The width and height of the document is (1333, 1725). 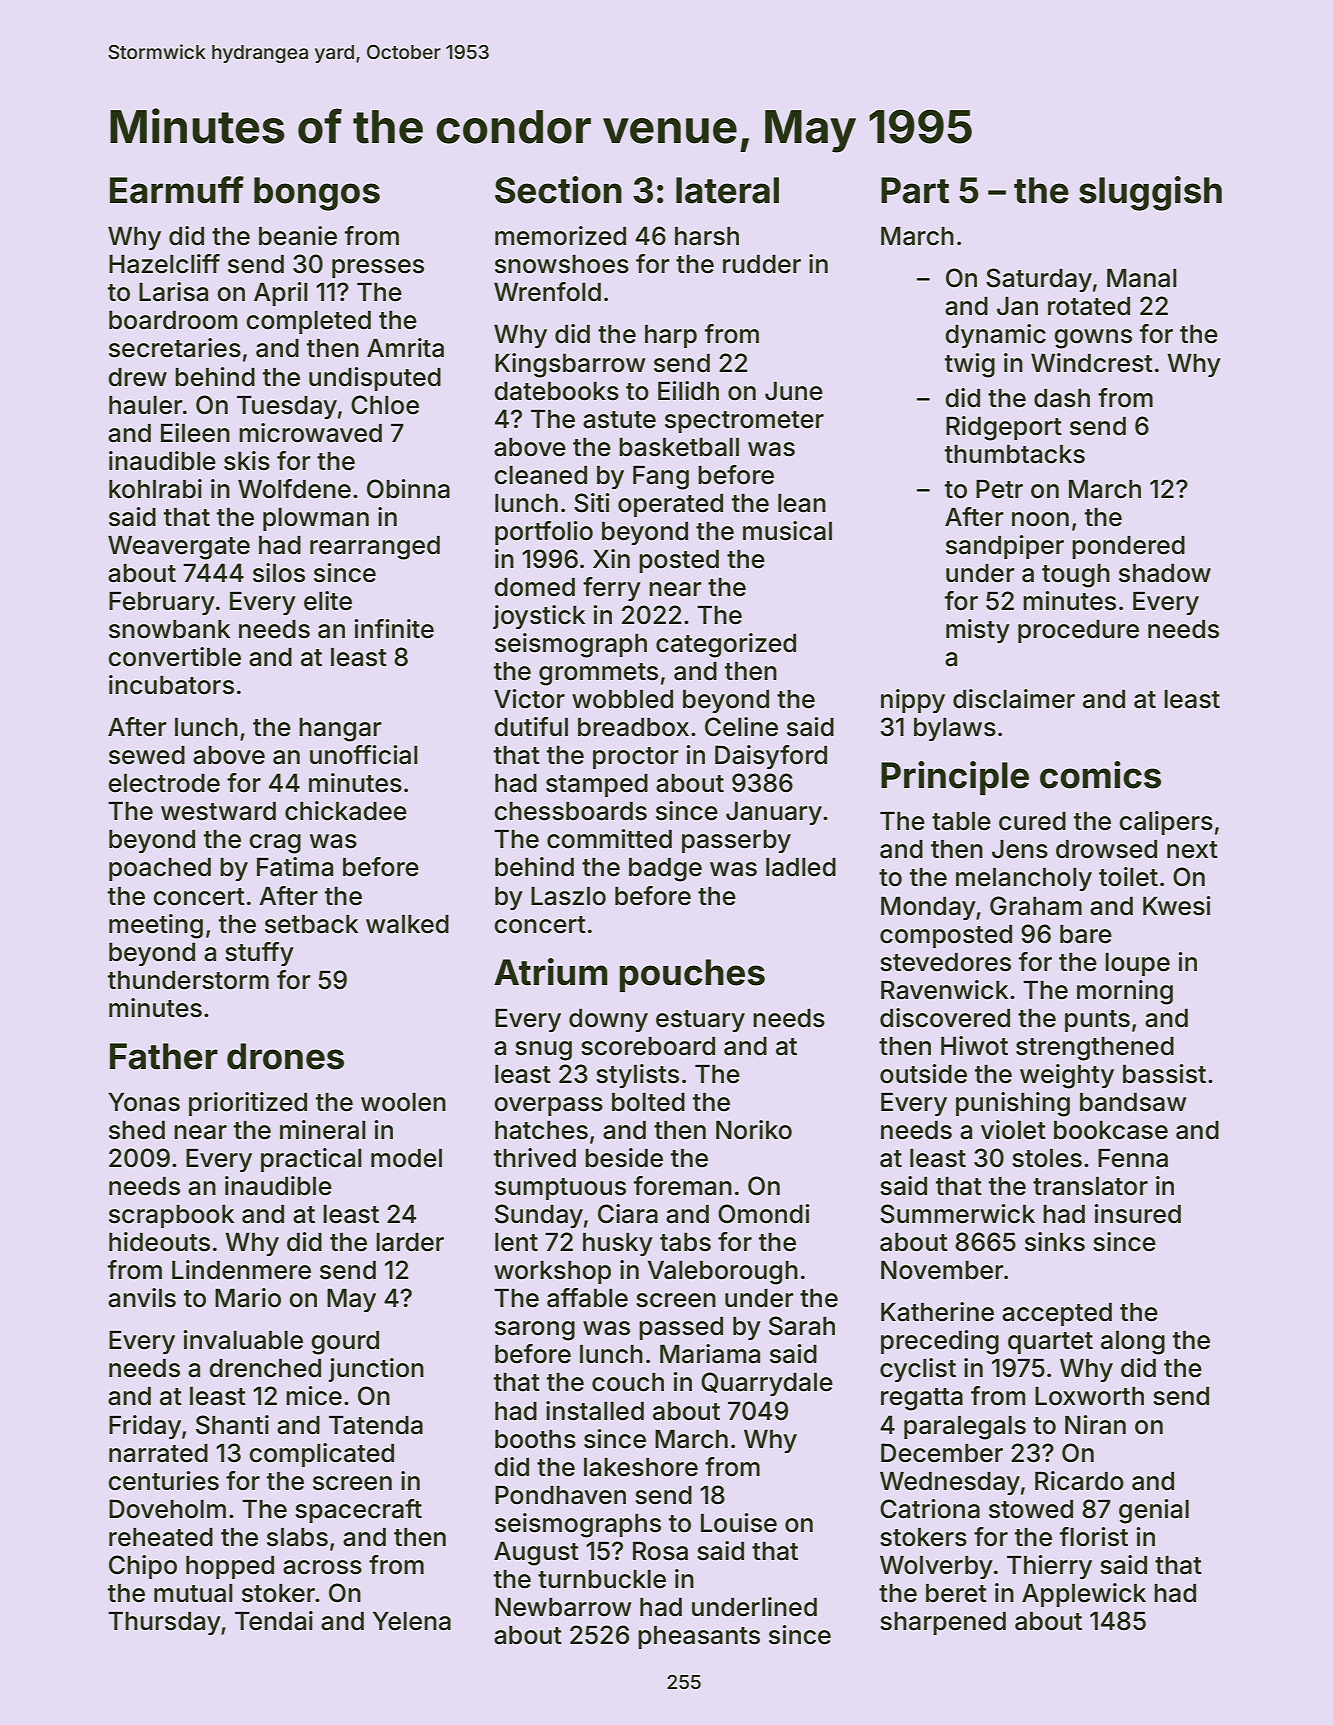 What do you see at coordinates (164, 1056) in the document?
I see `Father` at bounding box center [164, 1056].
